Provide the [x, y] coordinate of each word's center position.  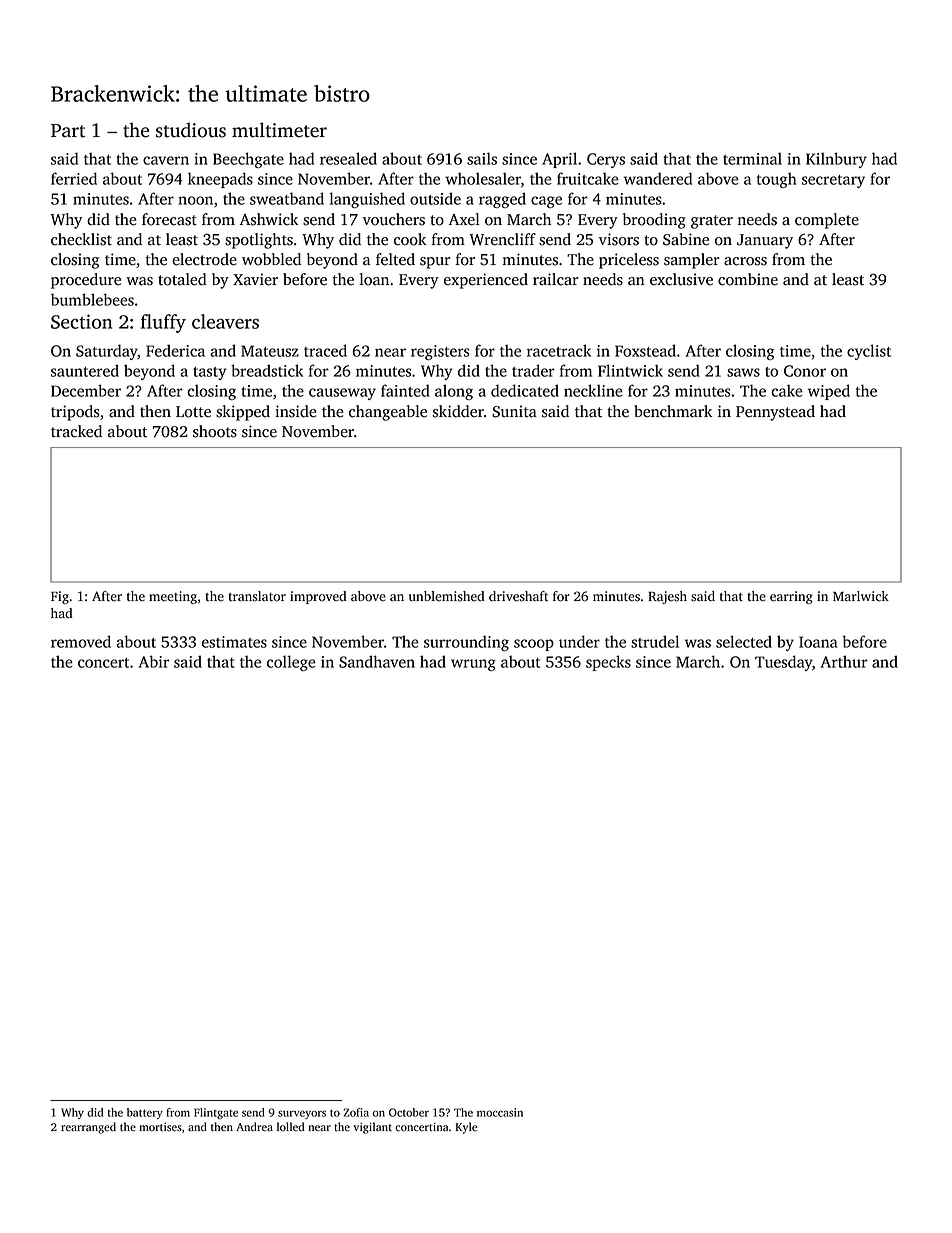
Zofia [356, 1112]
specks [608, 663]
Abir [154, 661]
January [765, 241]
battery [145, 1113]
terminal [752, 158]
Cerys [606, 160]
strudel [655, 641]
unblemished [447, 596]
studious [191, 130]
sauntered [85, 370]
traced [325, 350]
